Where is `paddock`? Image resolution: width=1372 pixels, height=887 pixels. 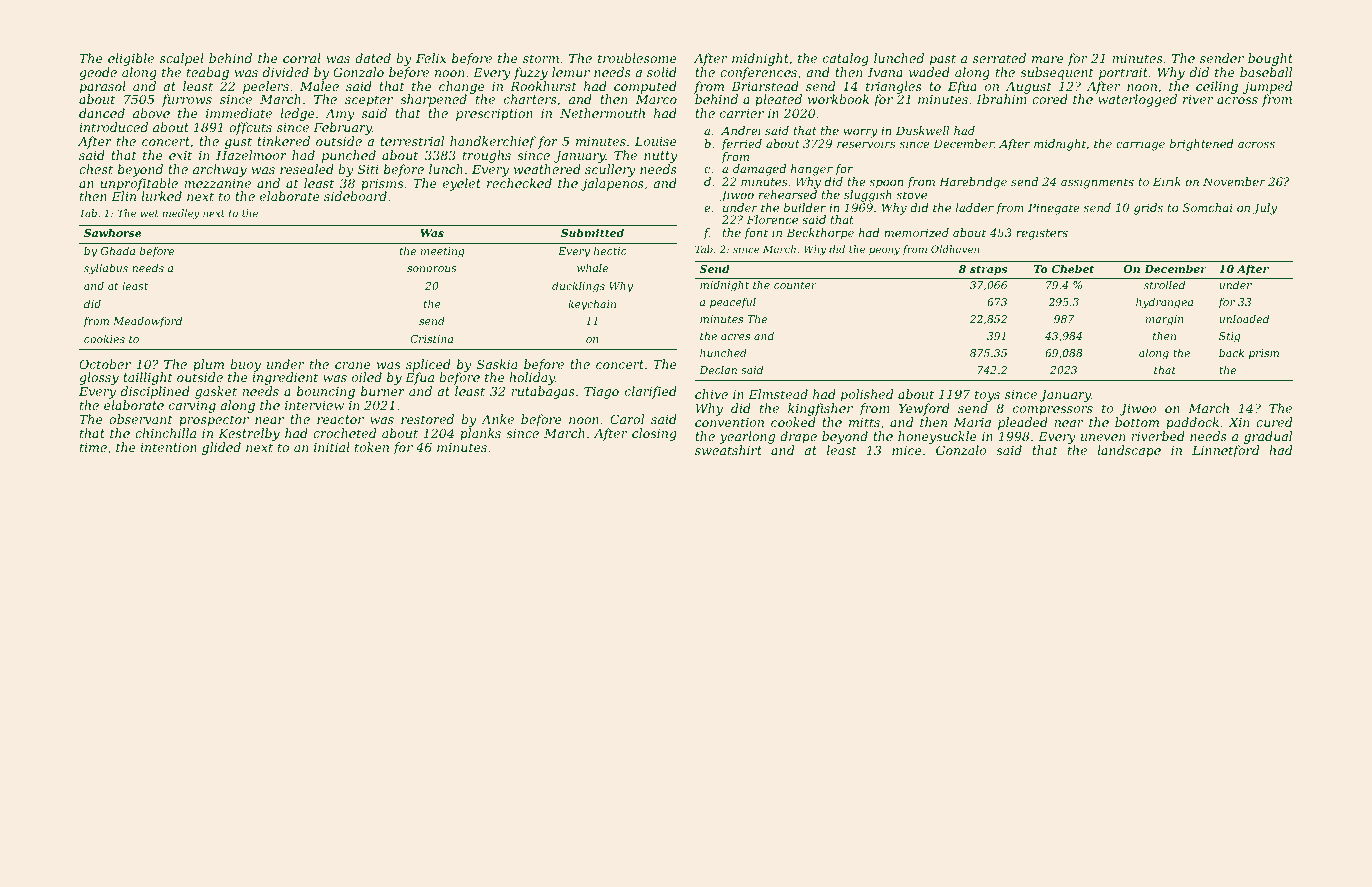 paddock is located at coordinates (1192, 423).
